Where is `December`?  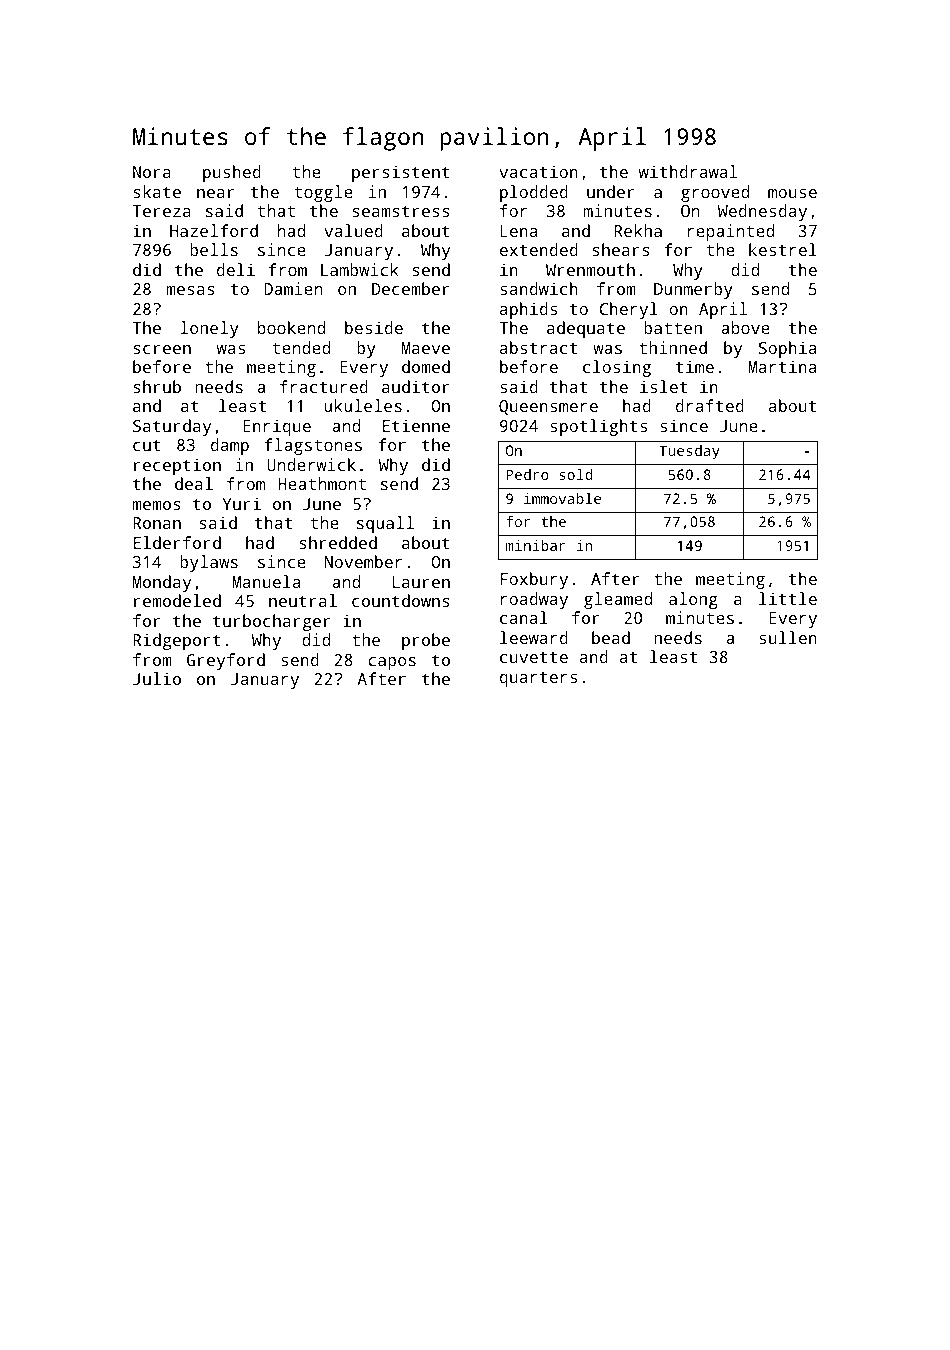
December is located at coordinates (411, 288).
